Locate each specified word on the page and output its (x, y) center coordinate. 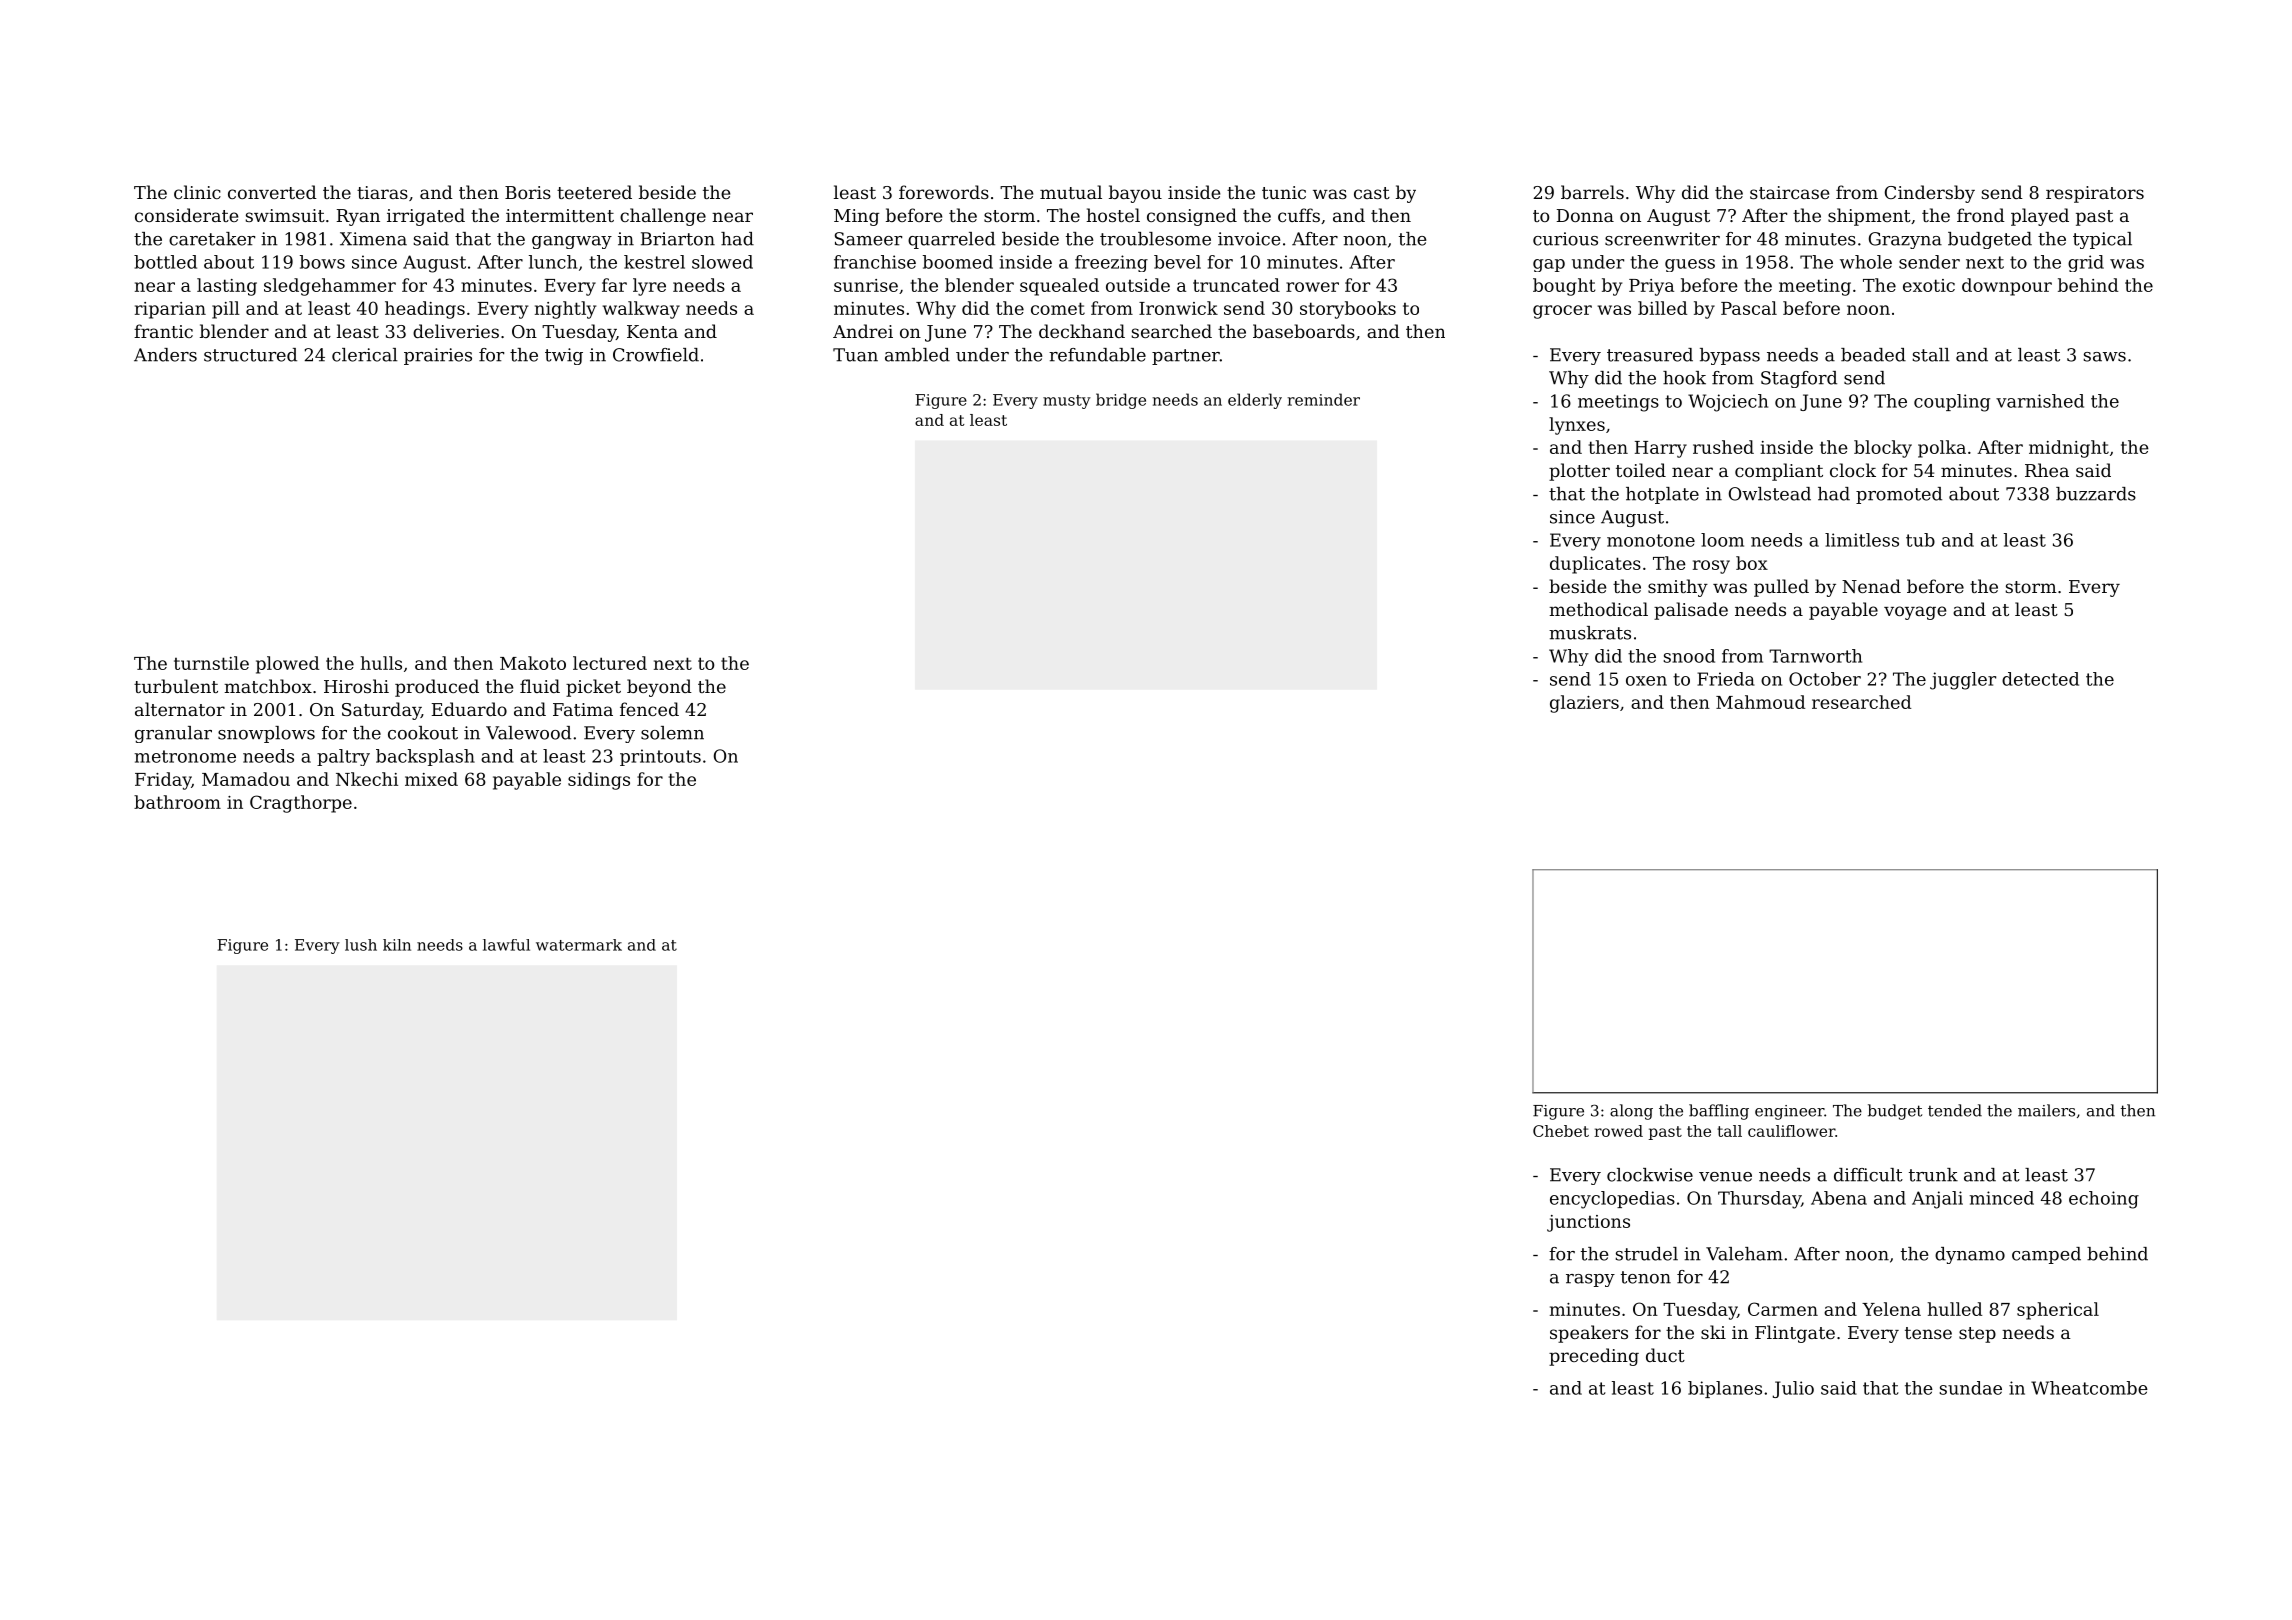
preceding (1594, 1357)
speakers (1589, 1334)
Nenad (1871, 586)
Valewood (528, 733)
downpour (2007, 287)
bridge (1121, 401)
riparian (170, 310)
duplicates (1595, 565)
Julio (1793, 1389)
